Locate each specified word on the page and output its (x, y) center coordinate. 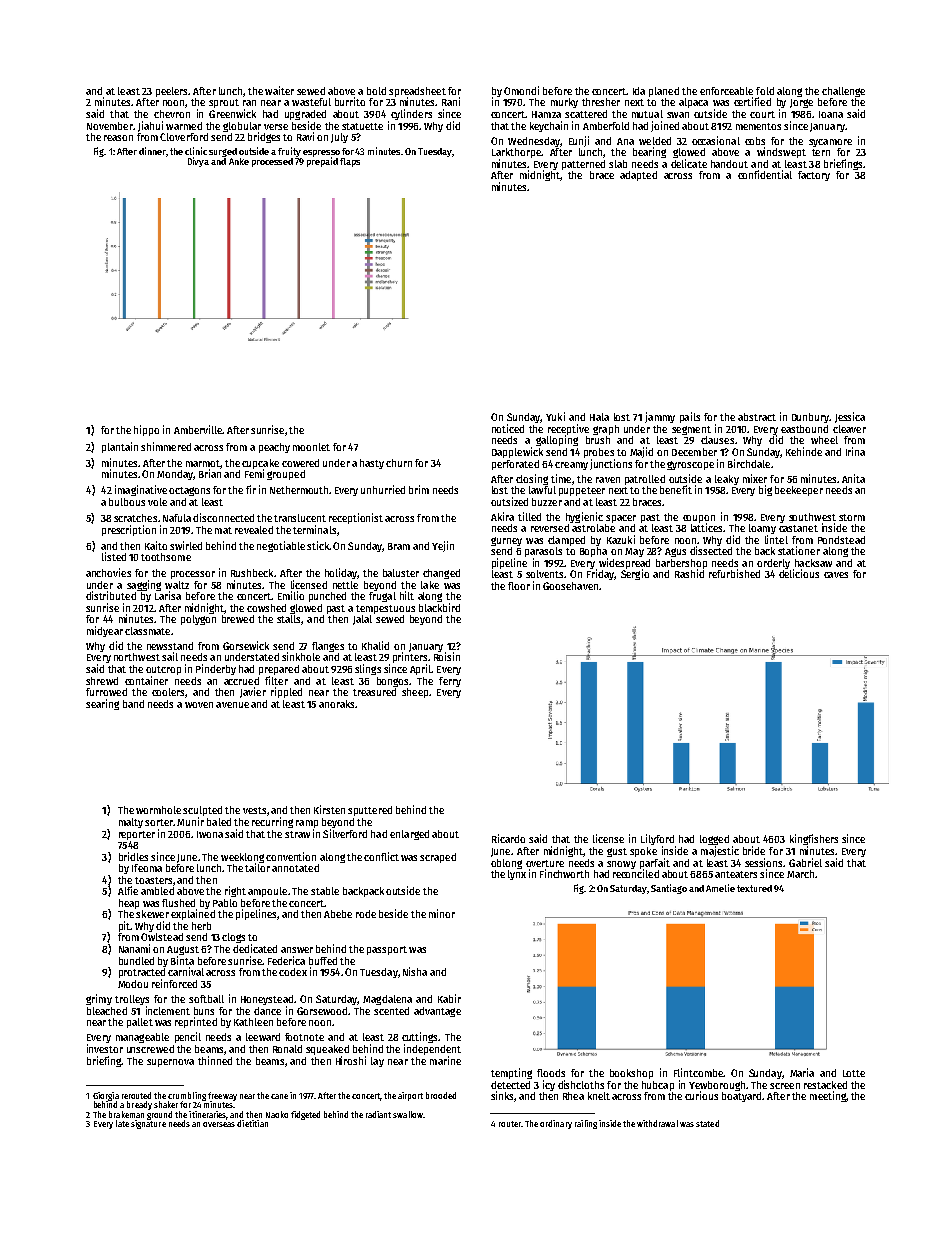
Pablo (225, 903)
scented (391, 1011)
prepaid (322, 162)
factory (814, 176)
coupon (699, 519)
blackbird (439, 607)
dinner (152, 151)
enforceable (726, 91)
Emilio (291, 595)
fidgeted (305, 1115)
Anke (239, 161)
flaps (350, 162)
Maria (802, 1072)
